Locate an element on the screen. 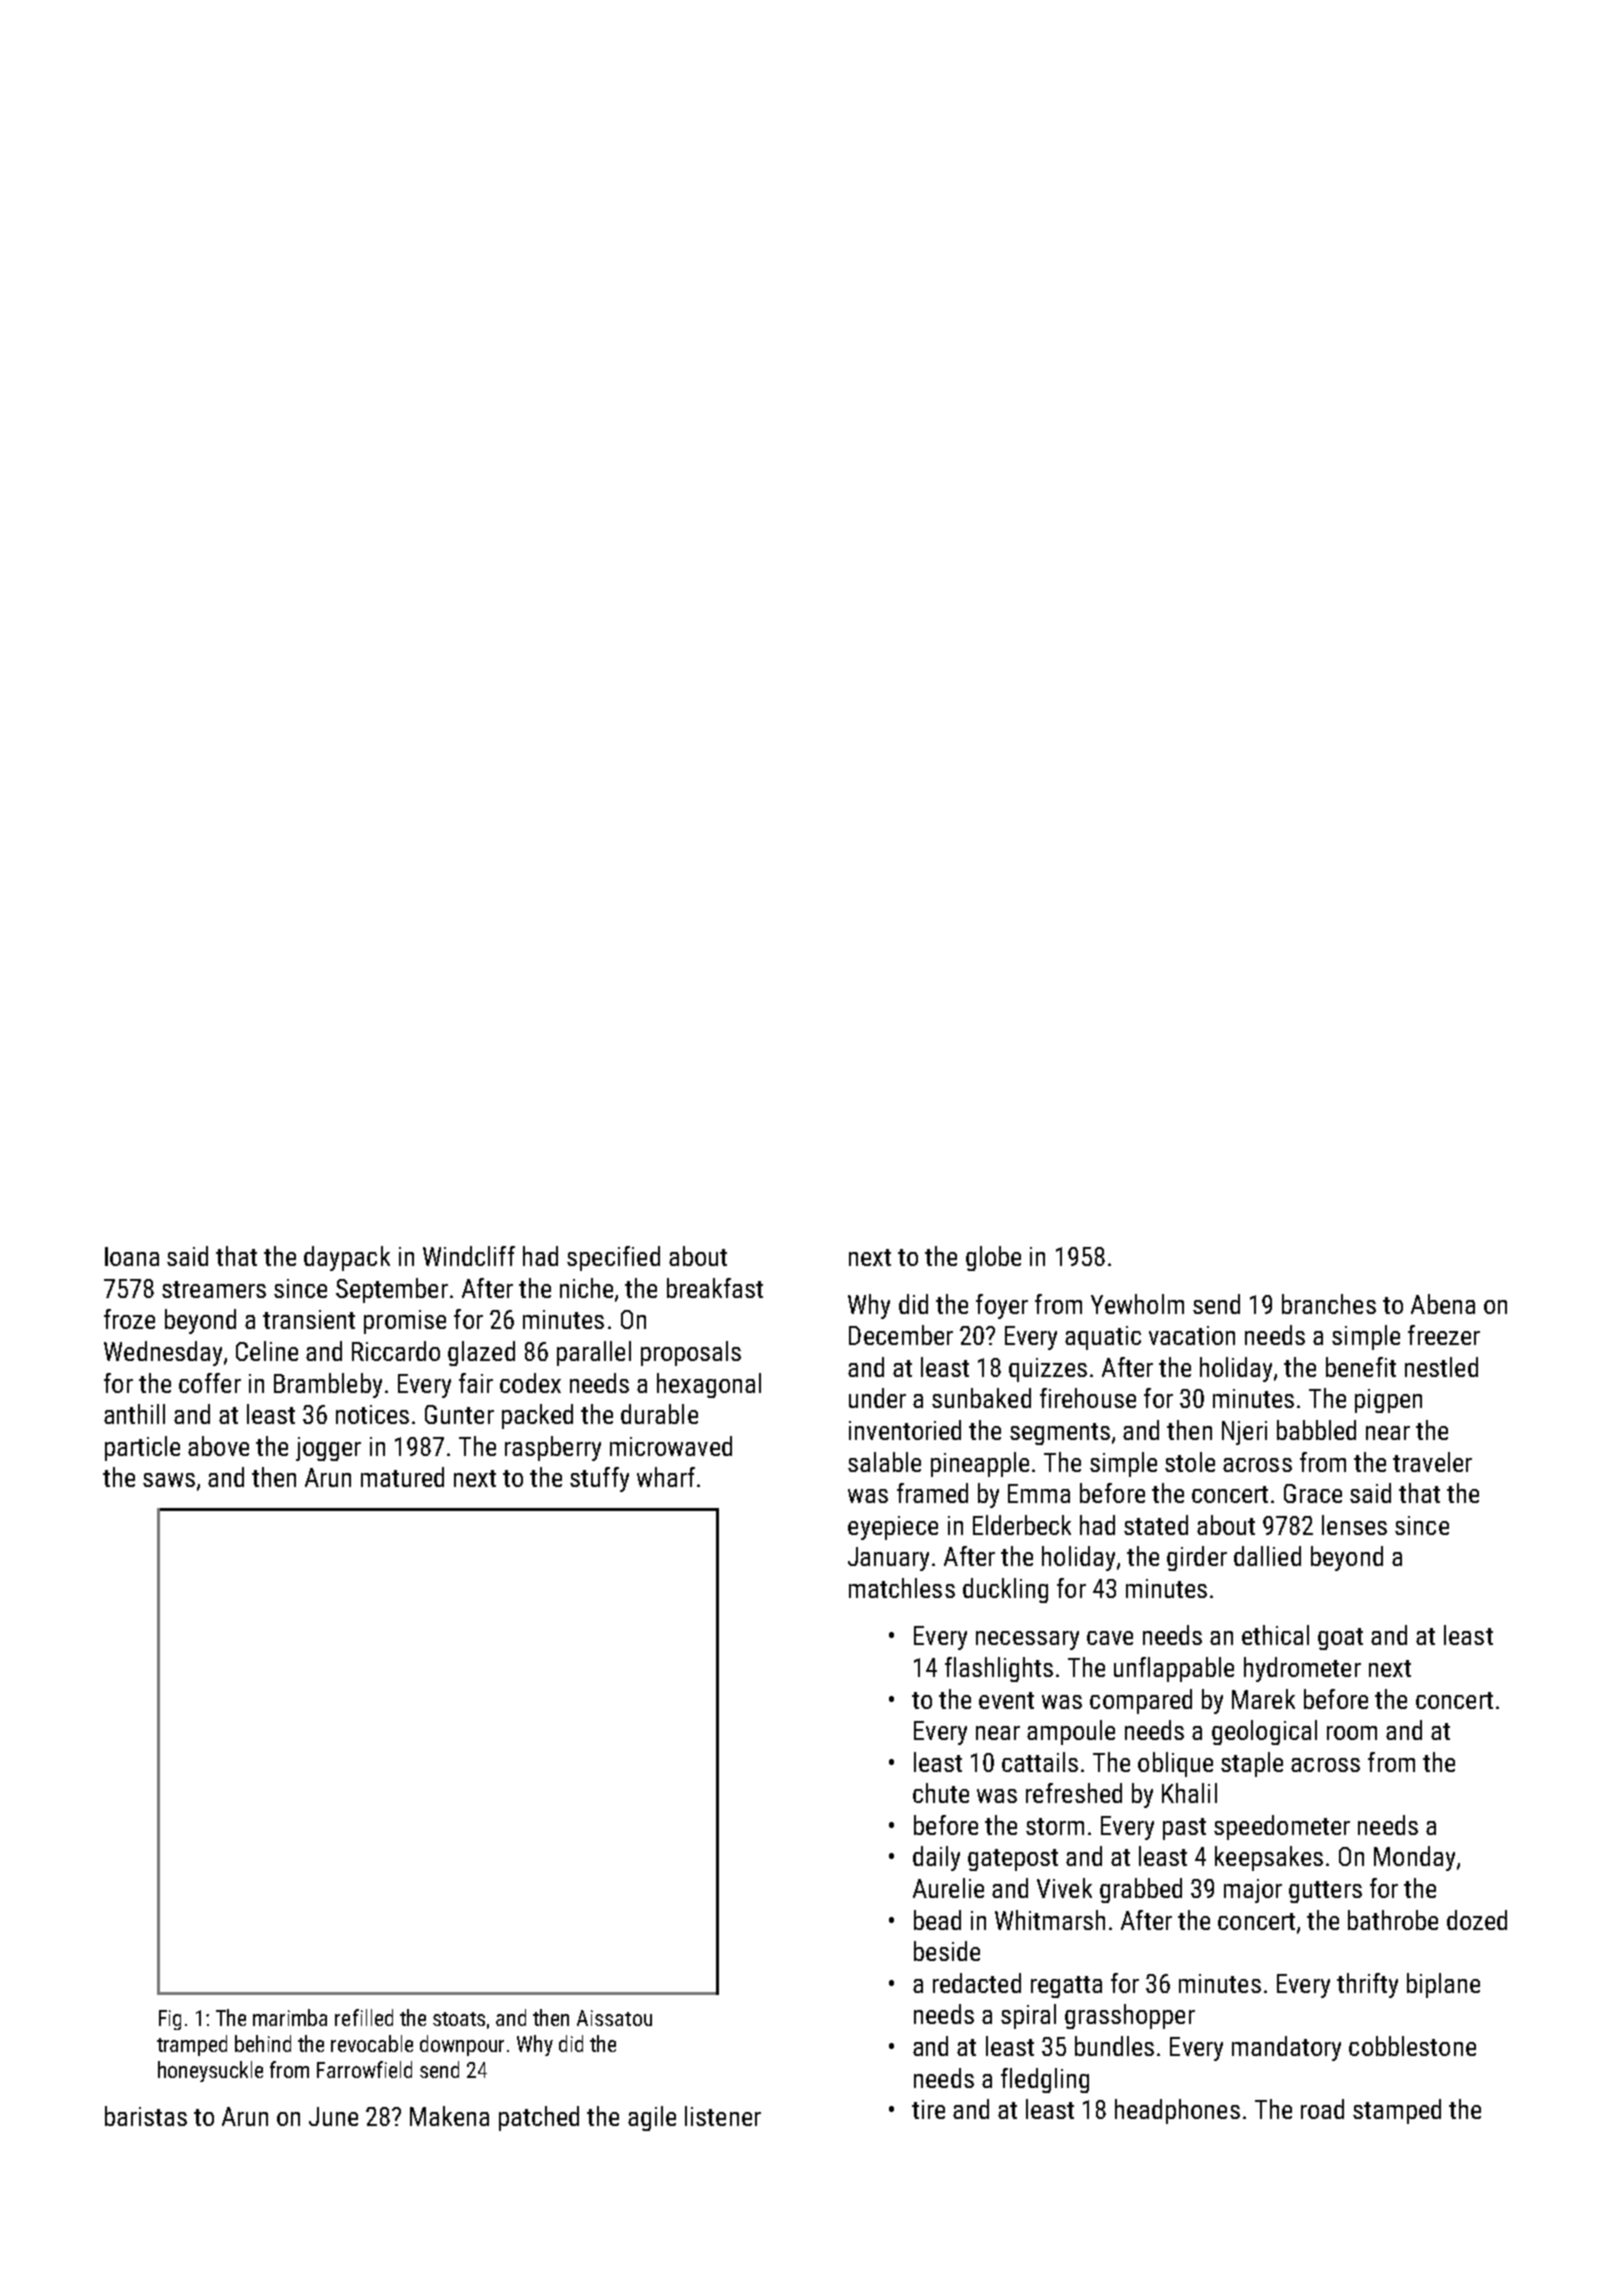 This screenshot has width=1620, height=2292. speedometer is located at coordinates (1282, 1827).
